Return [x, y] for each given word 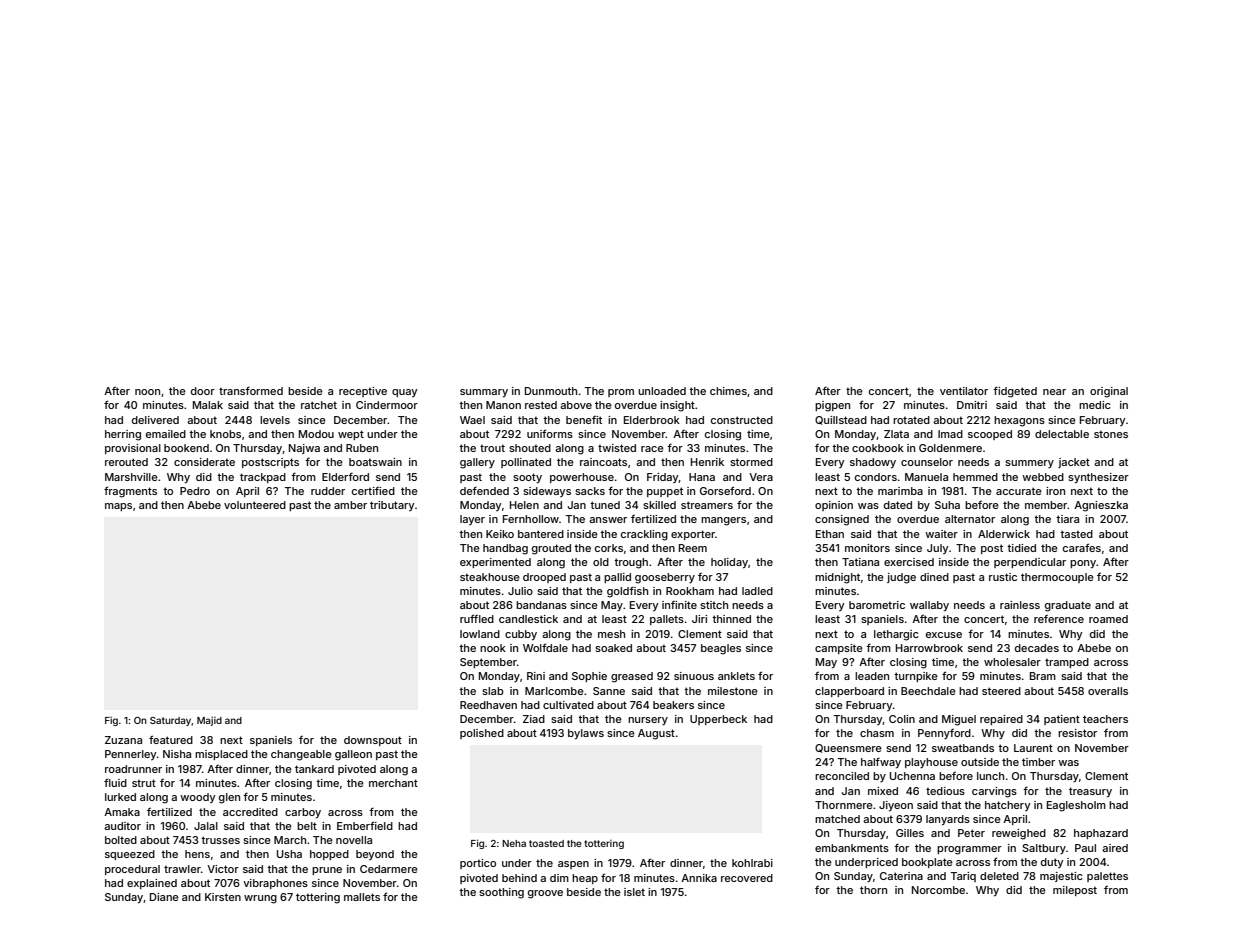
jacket [1074, 463]
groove [545, 894]
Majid [209, 721]
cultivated [568, 705]
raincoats [603, 462]
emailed [166, 434]
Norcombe [938, 890]
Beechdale [928, 691]
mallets [362, 897]
